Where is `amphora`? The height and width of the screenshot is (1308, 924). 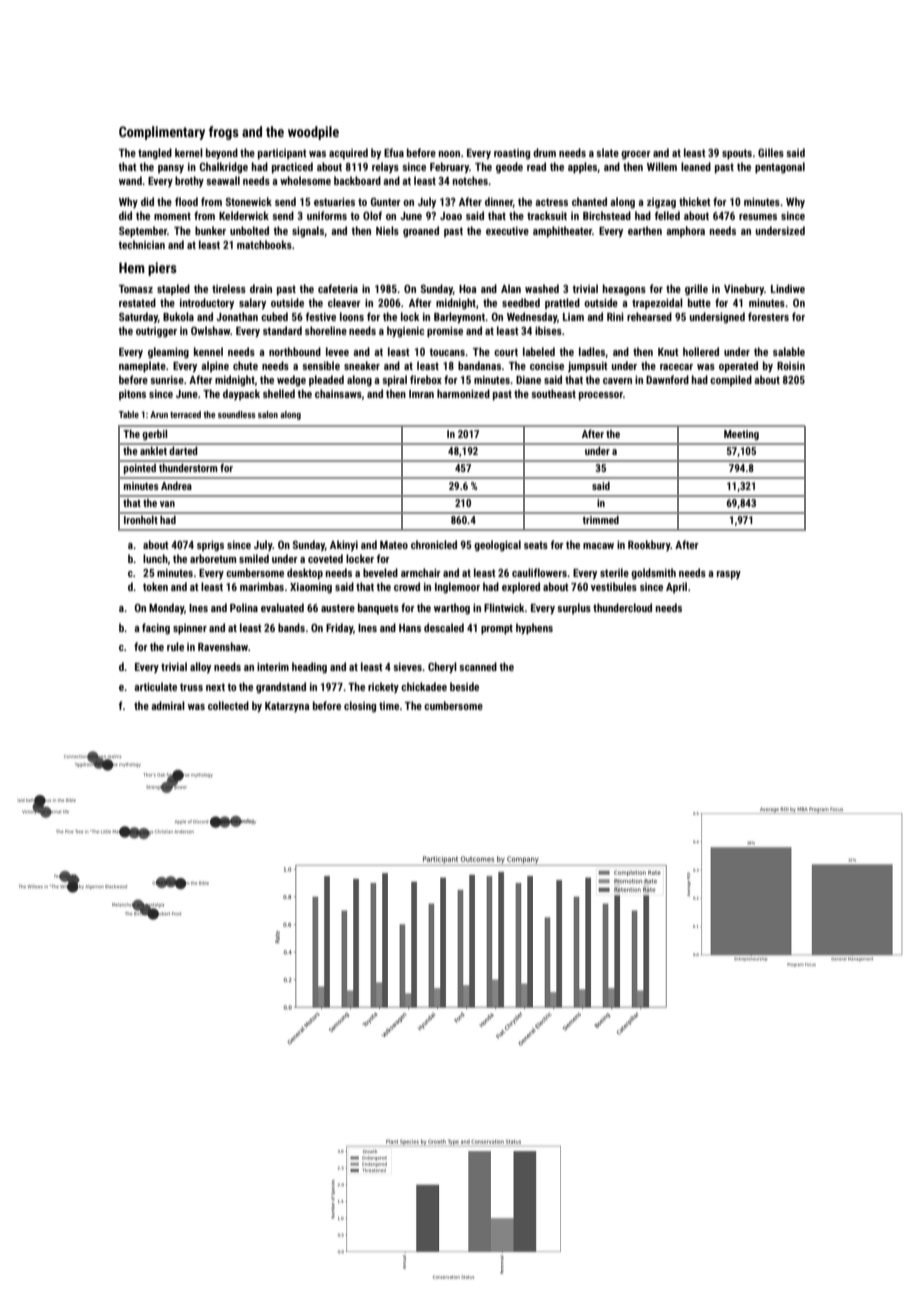
amphora is located at coordinates (685, 231).
